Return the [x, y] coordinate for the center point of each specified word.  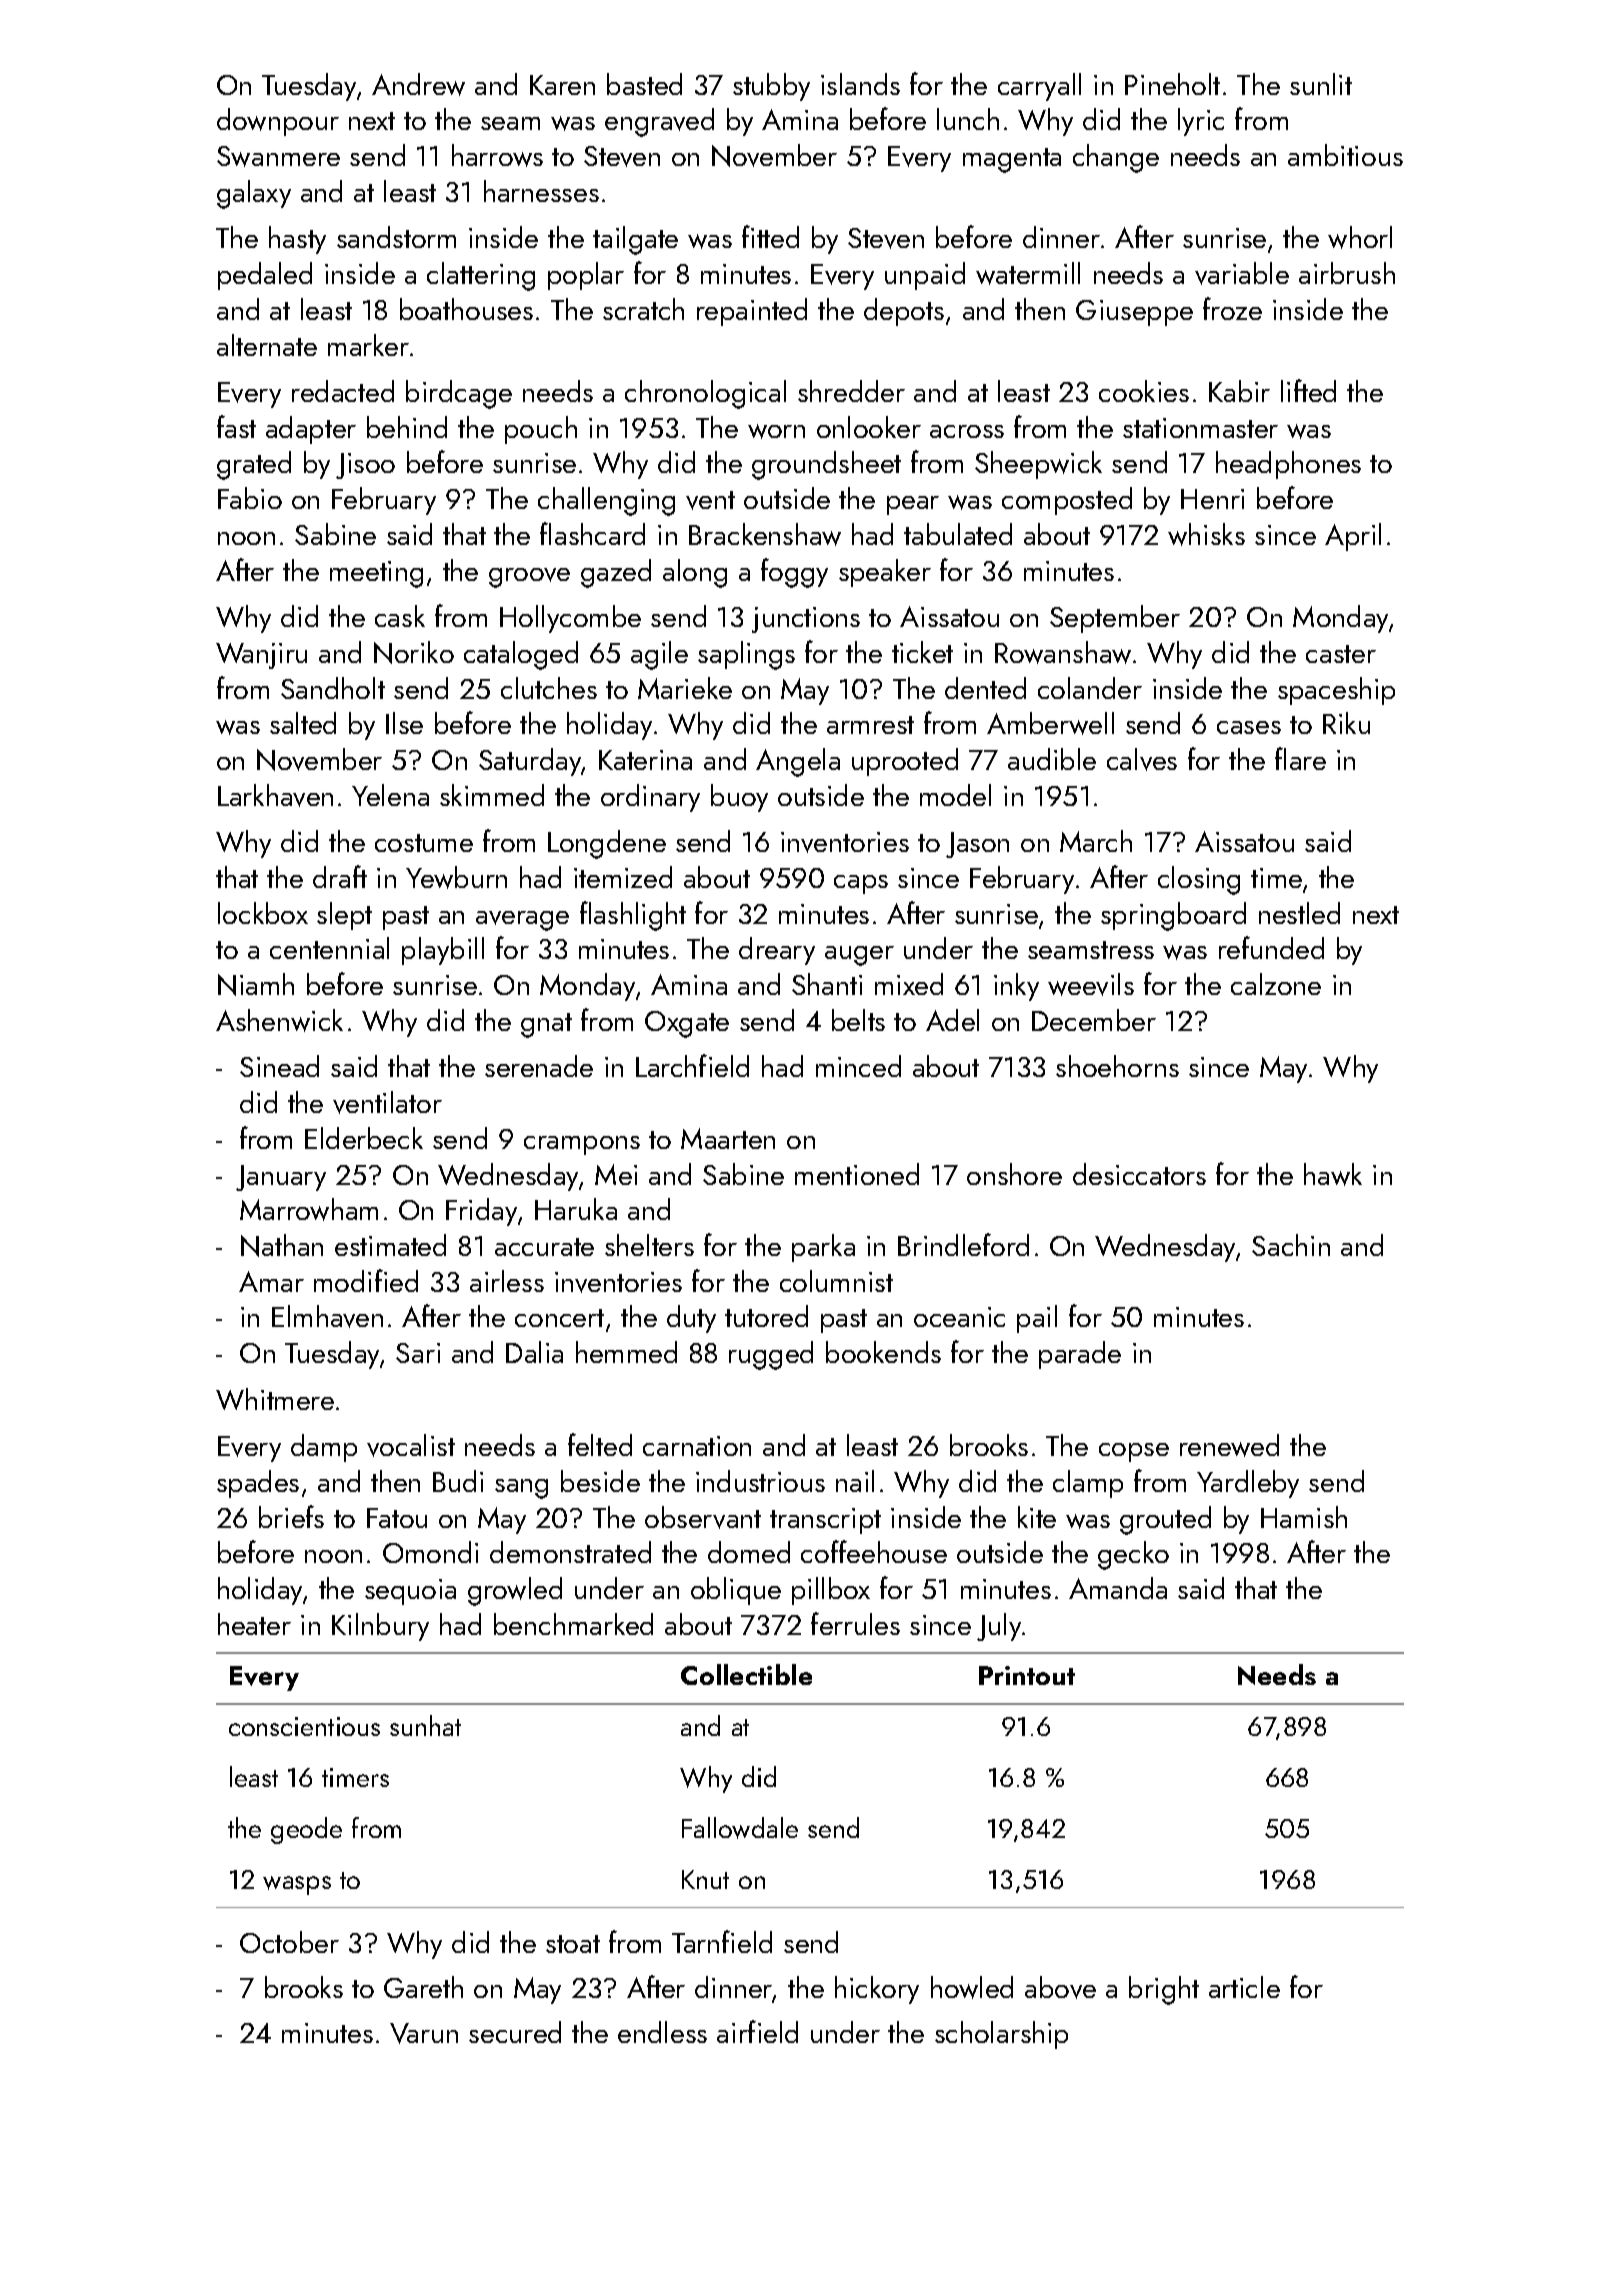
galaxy [254, 194]
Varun [424, 2033]
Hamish [1304, 1517]
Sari [418, 1353]
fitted [770, 236]
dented [985, 688]
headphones [1288, 465]
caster [1341, 654]
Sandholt [333, 688]
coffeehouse [874, 1551]
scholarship [1001, 2035]
